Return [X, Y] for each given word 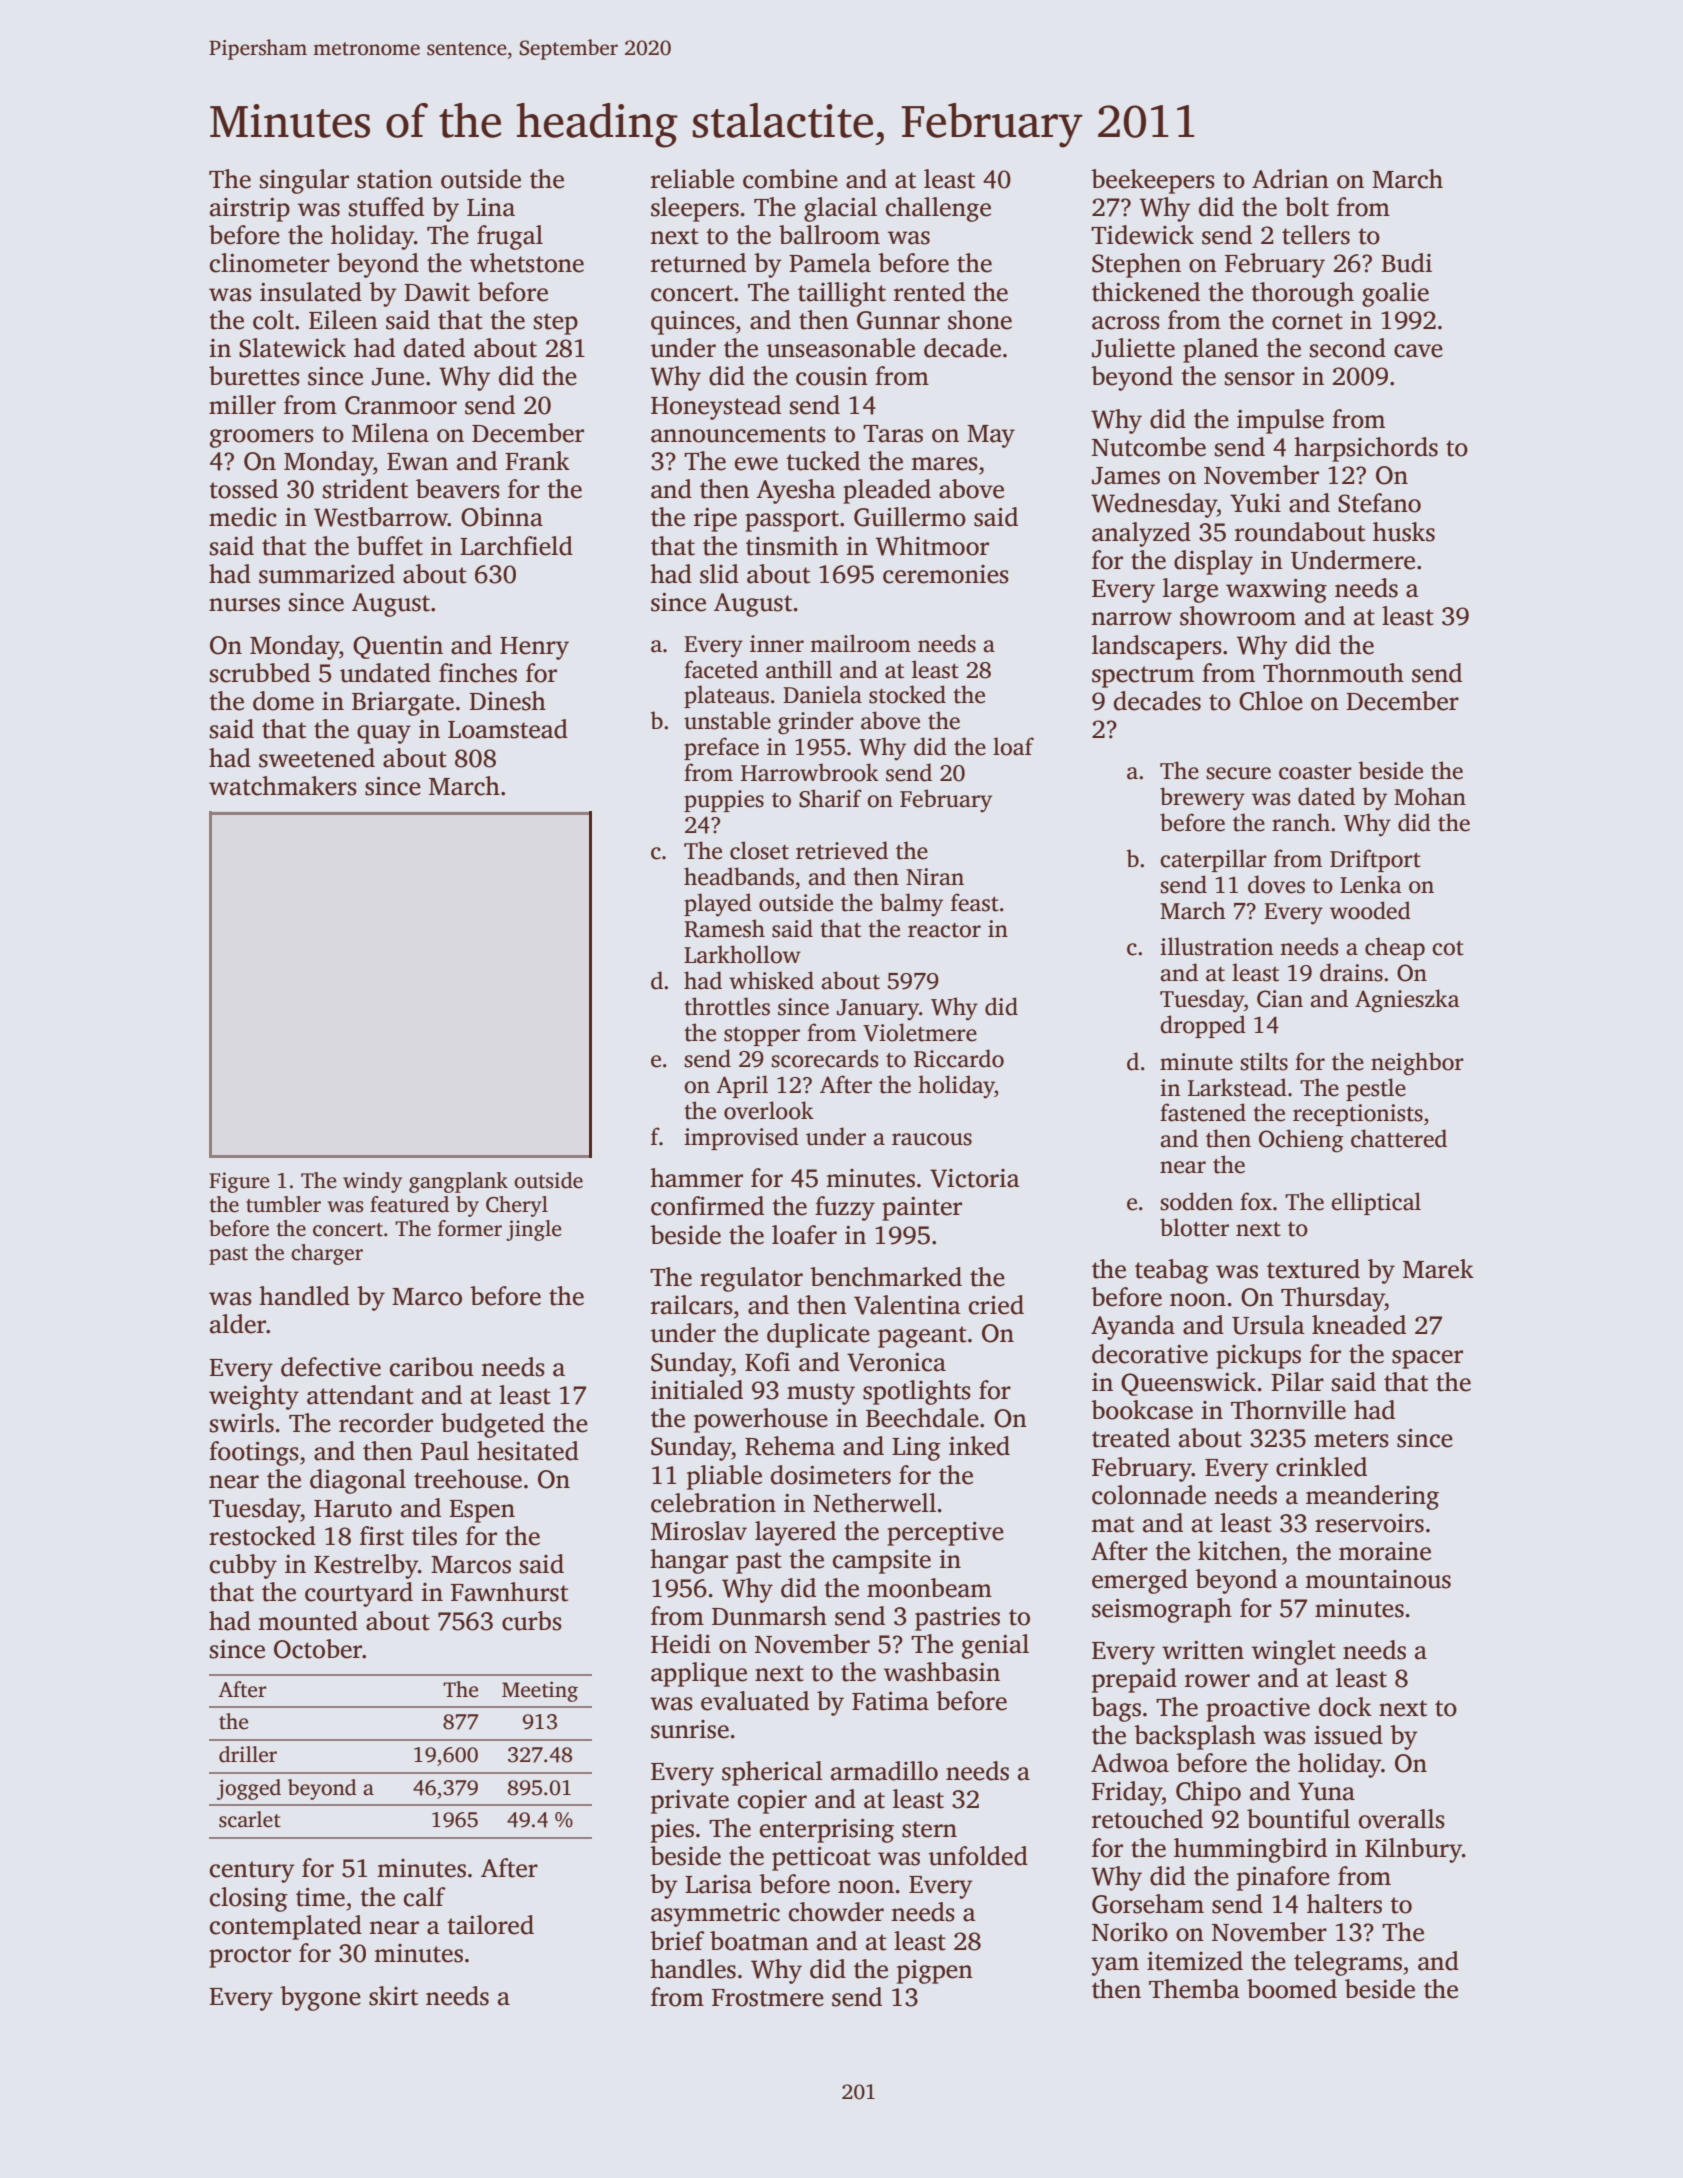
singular [304, 181]
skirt [393, 1996]
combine [790, 179]
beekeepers [1153, 181]
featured [409, 1204]
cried [996, 1305]
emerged [1140, 1581]
